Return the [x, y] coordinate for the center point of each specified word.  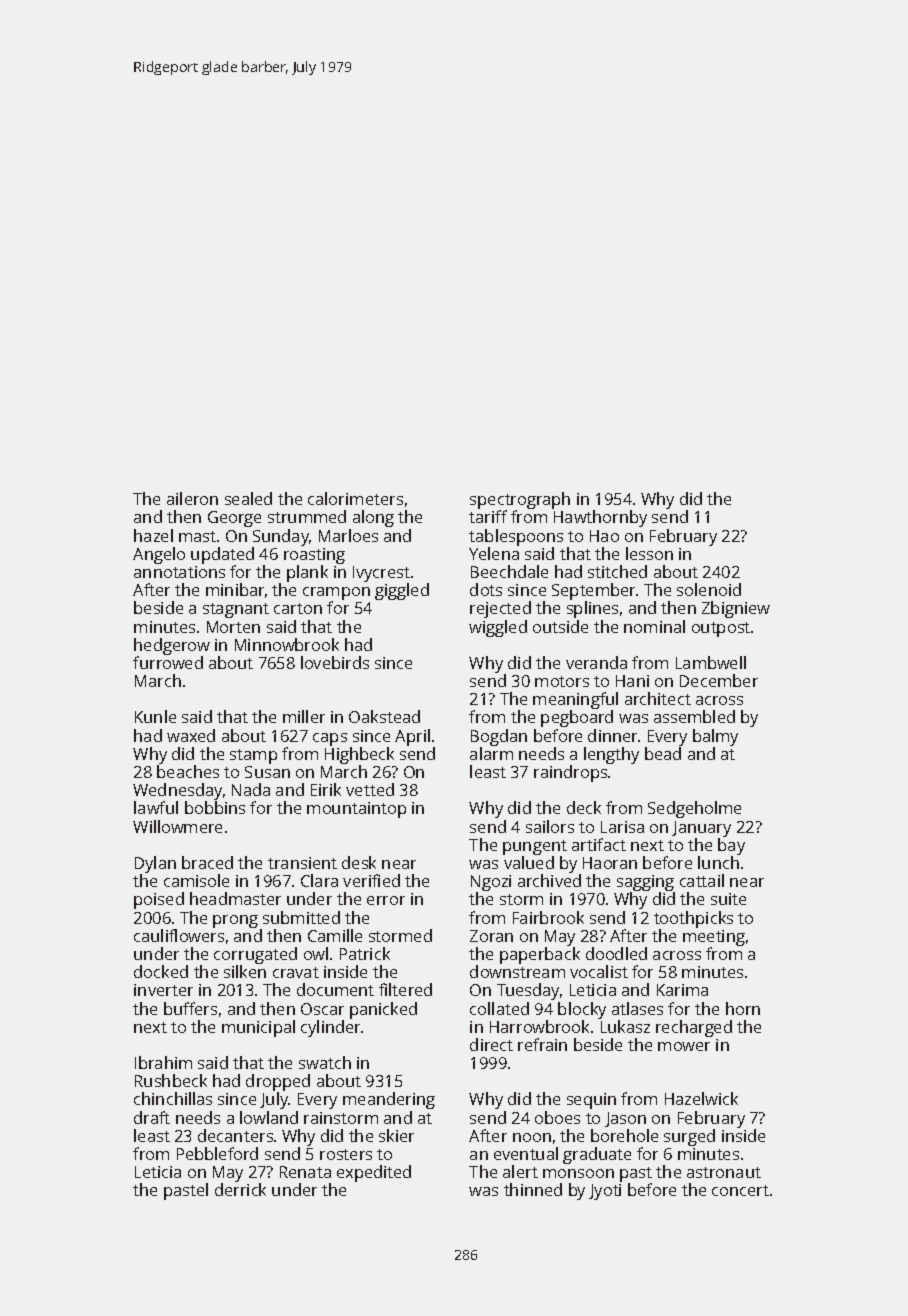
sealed [248, 498]
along [373, 518]
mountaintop [356, 810]
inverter [163, 990]
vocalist [599, 971]
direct [491, 1044]
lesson [649, 553]
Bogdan [499, 737]
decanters [235, 1135]
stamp [253, 756]
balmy [715, 737]
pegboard [577, 719]
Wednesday [177, 792]
